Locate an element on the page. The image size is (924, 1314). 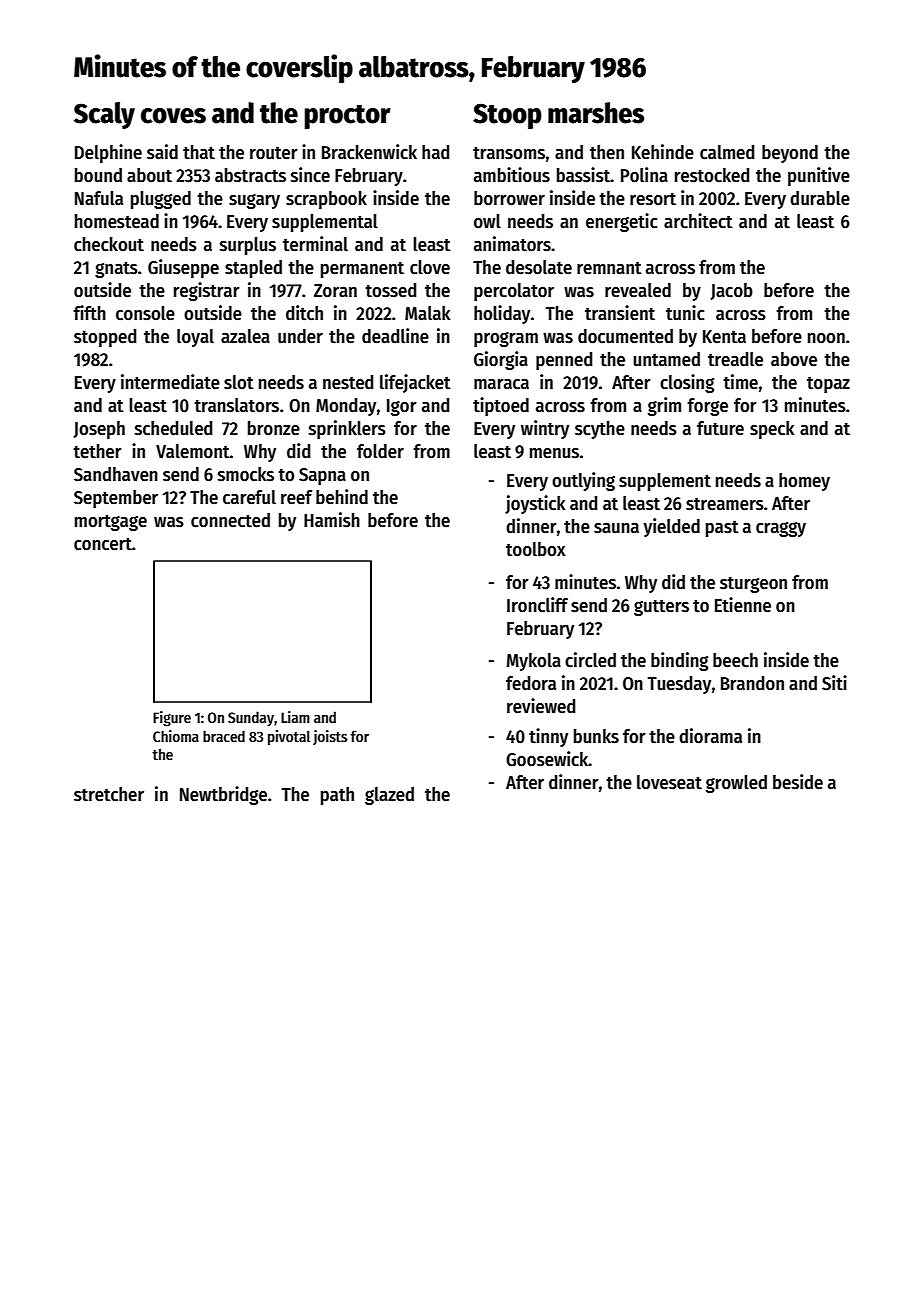
marshes is located at coordinates (596, 113).
